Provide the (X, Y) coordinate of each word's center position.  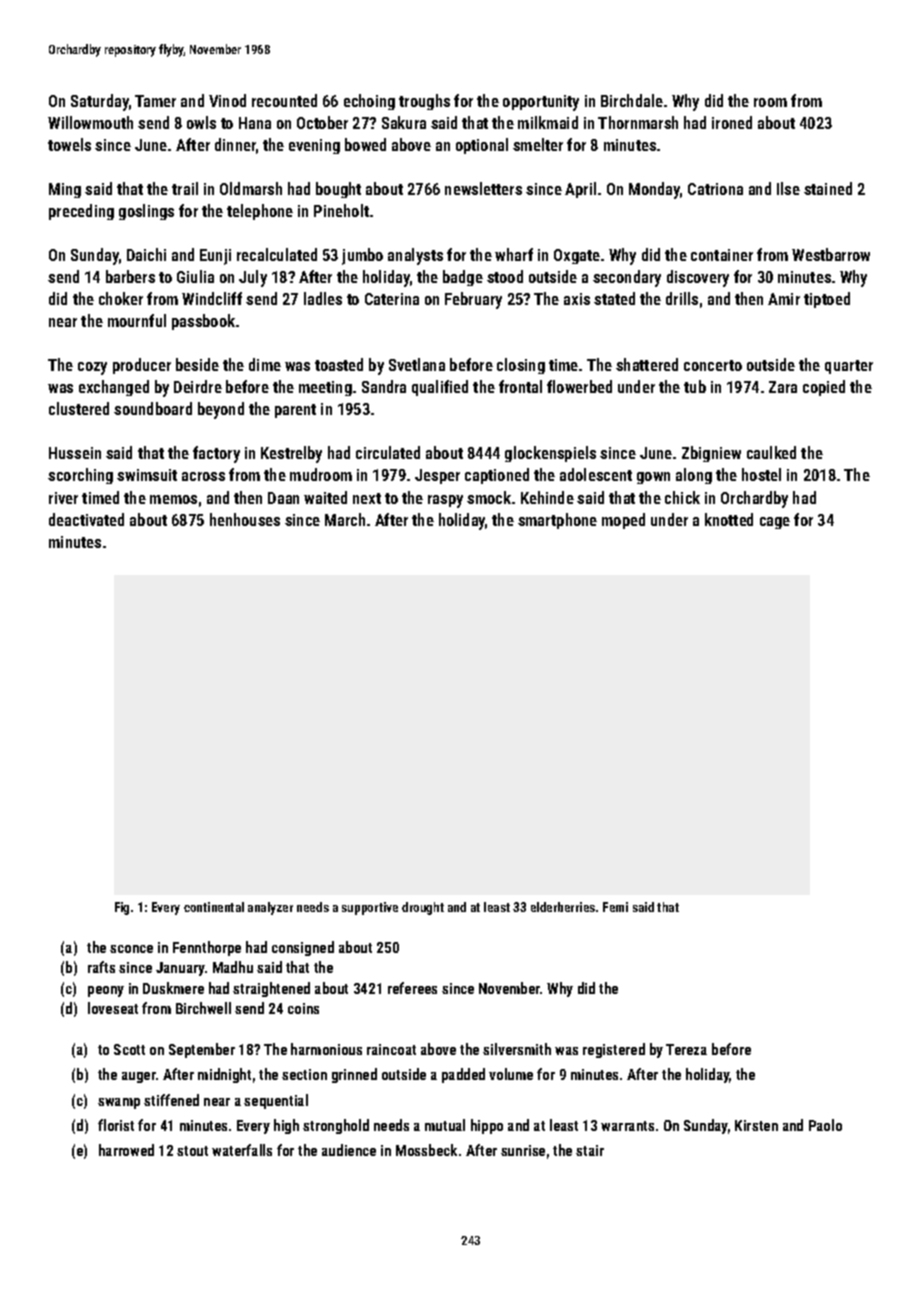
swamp (119, 1103)
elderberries (563, 907)
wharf (514, 254)
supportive (370, 908)
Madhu (233, 967)
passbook (203, 322)
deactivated (86, 519)
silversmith (517, 1049)
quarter (849, 367)
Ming (65, 190)
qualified (440, 388)
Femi (615, 907)
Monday (655, 190)
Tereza (686, 1049)
